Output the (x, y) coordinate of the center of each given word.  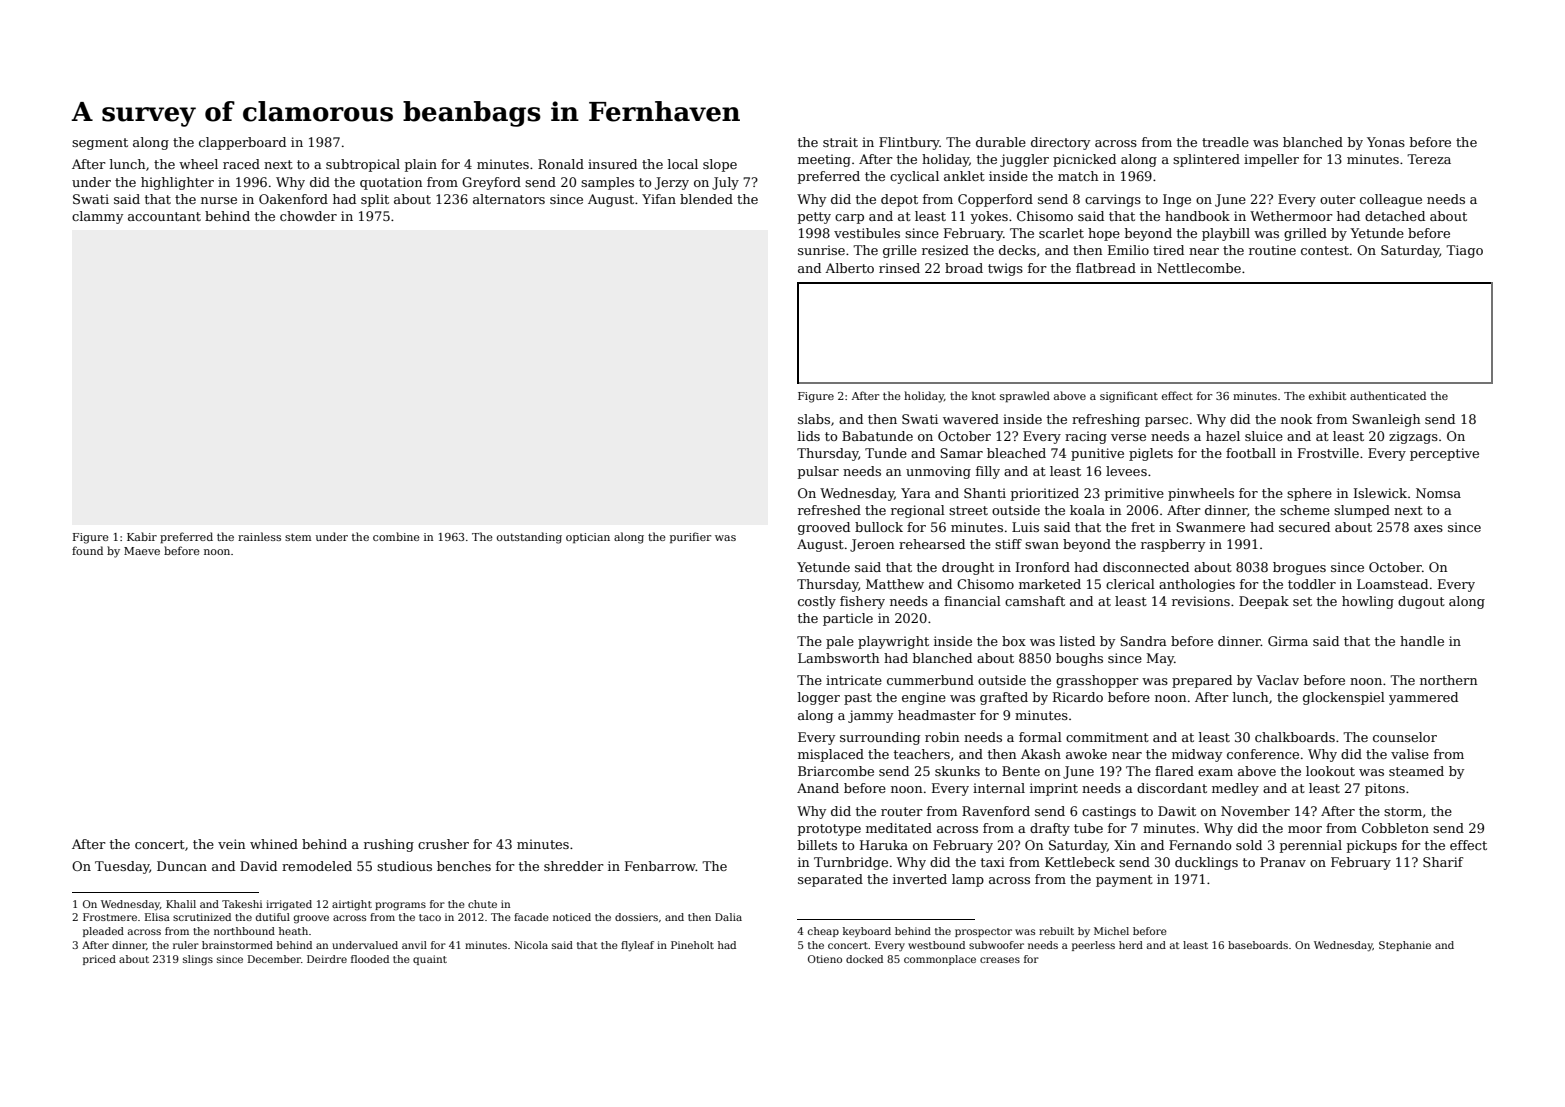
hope (1104, 234)
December (274, 959)
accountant (164, 216)
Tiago (1464, 251)
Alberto (849, 268)
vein (231, 844)
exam (1215, 772)
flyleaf (637, 946)
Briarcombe (836, 771)
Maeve (142, 551)
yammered (1423, 698)
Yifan (659, 199)
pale (840, 642)
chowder (308, 216)
